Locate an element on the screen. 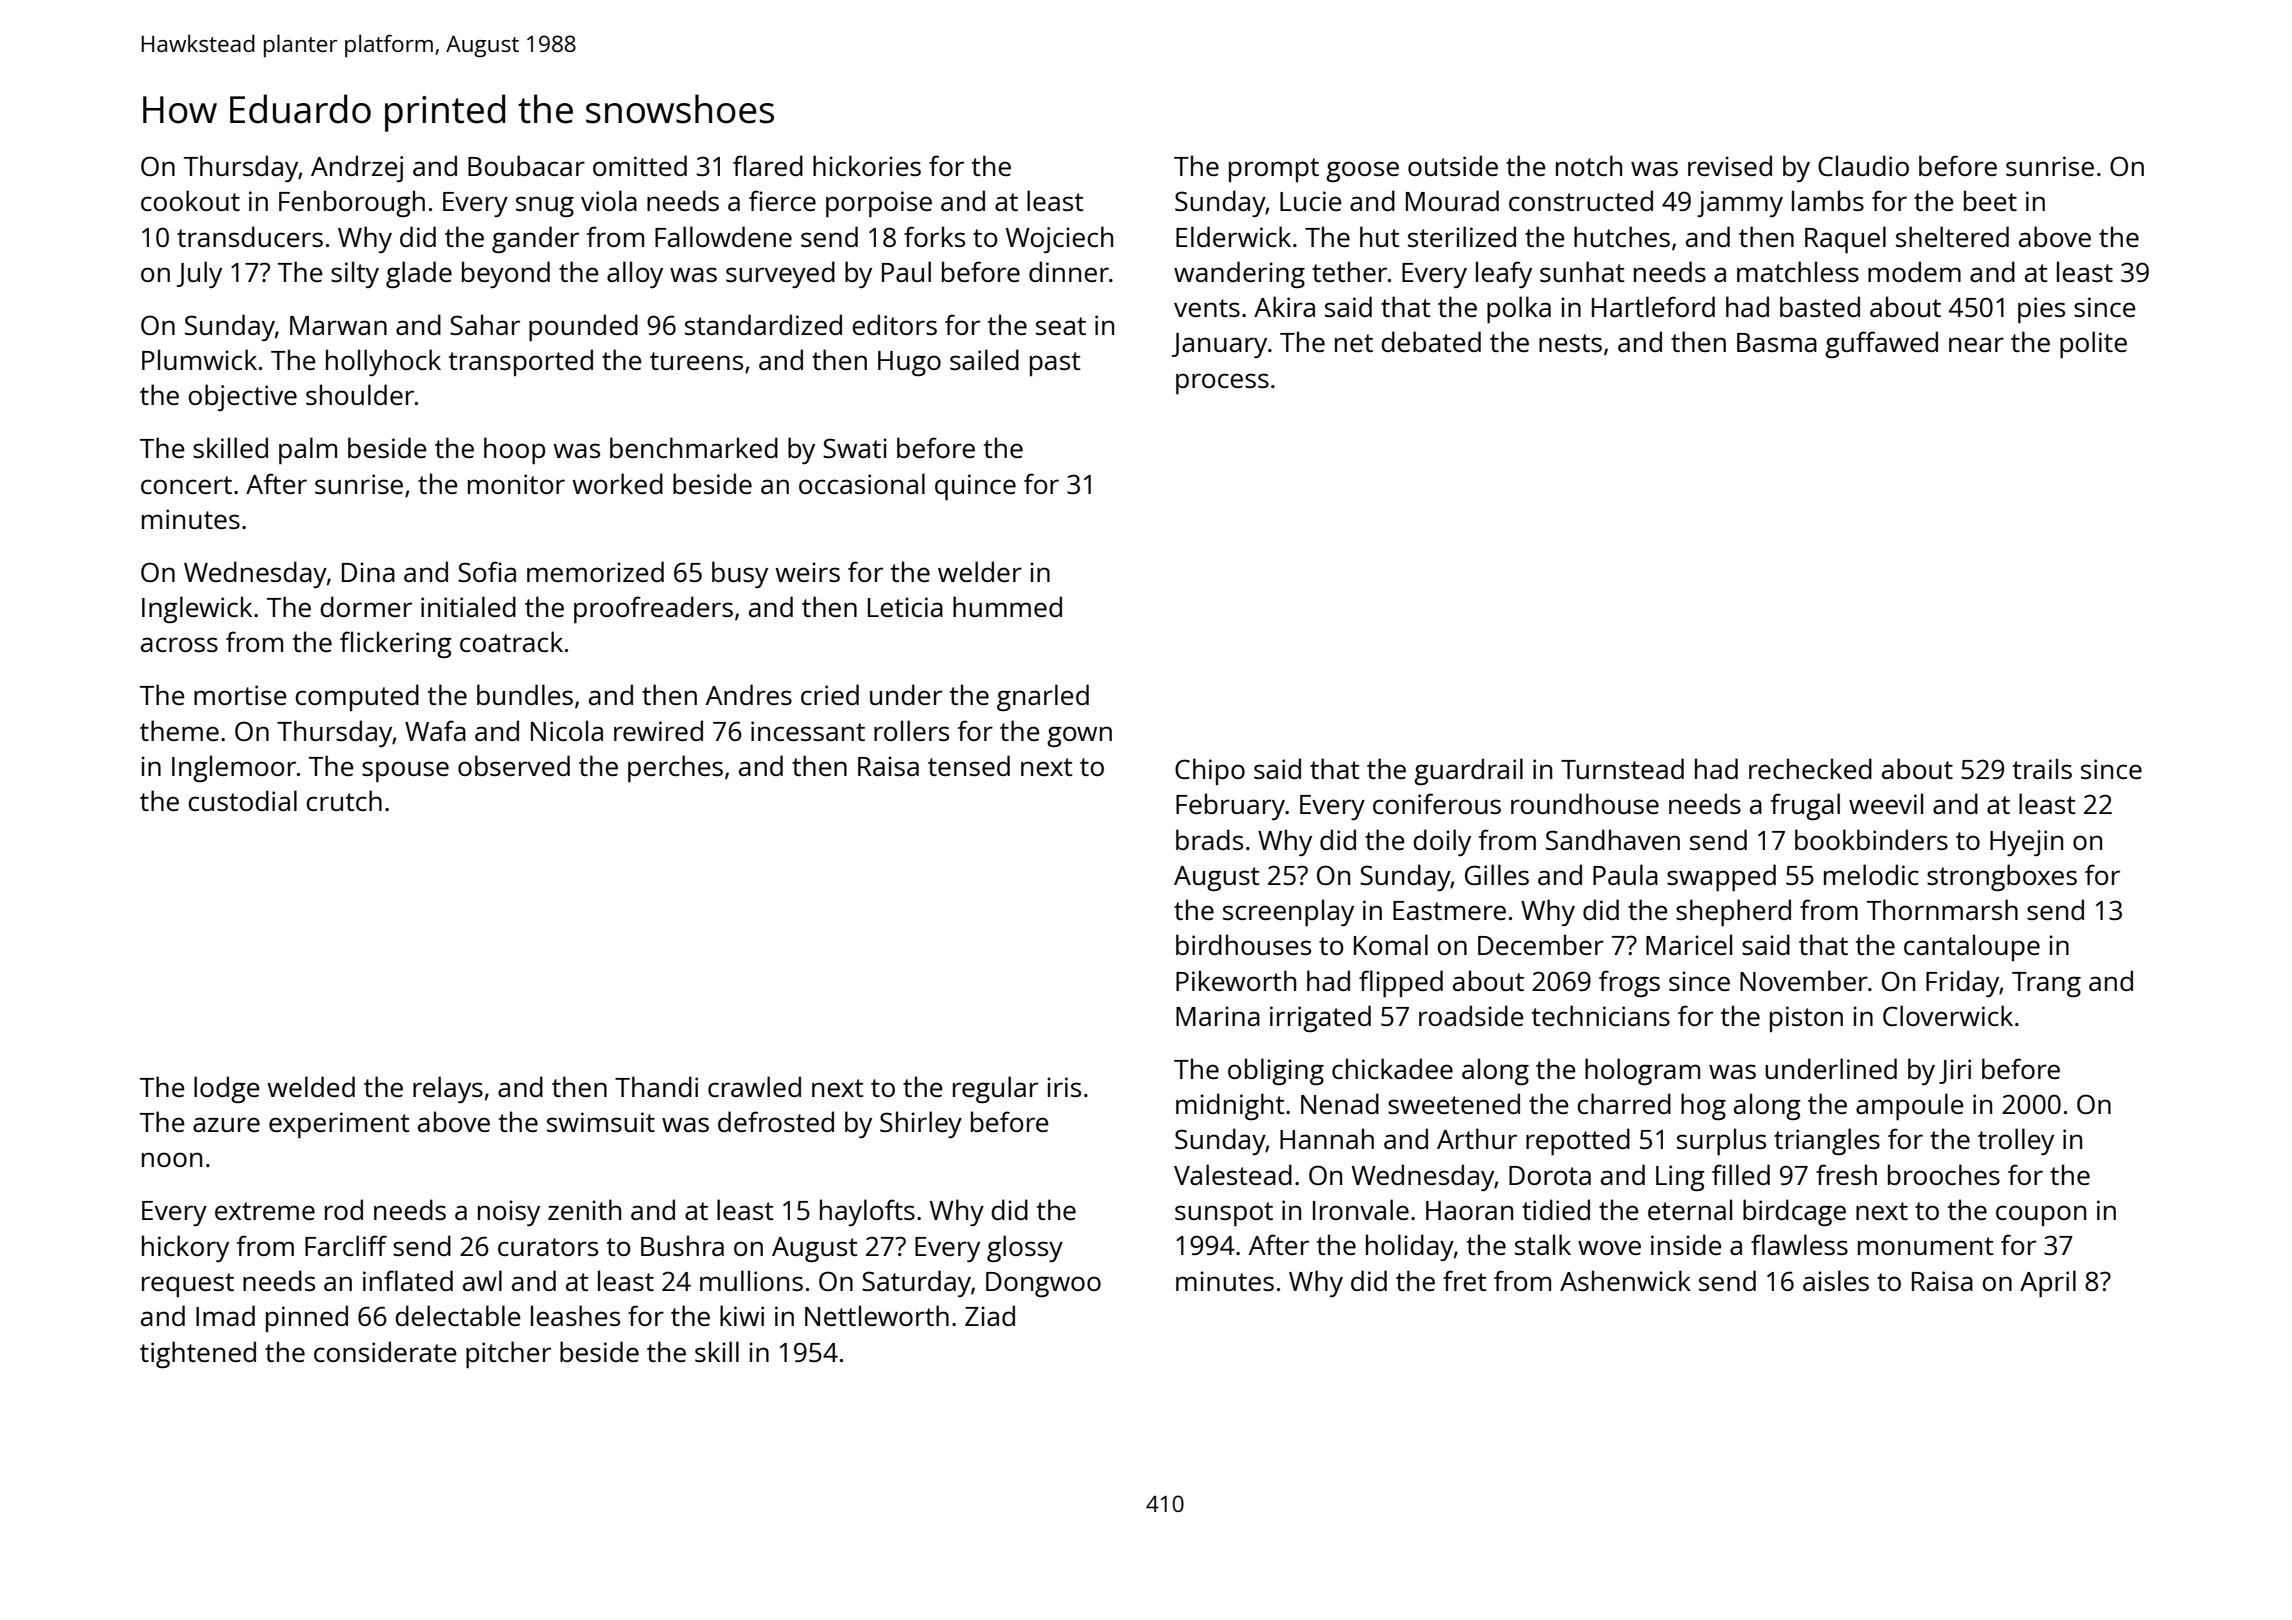 Image resolution: width=2292 pixels, height=1620 pixels. leashes is located at coordinates (575, 1315).
